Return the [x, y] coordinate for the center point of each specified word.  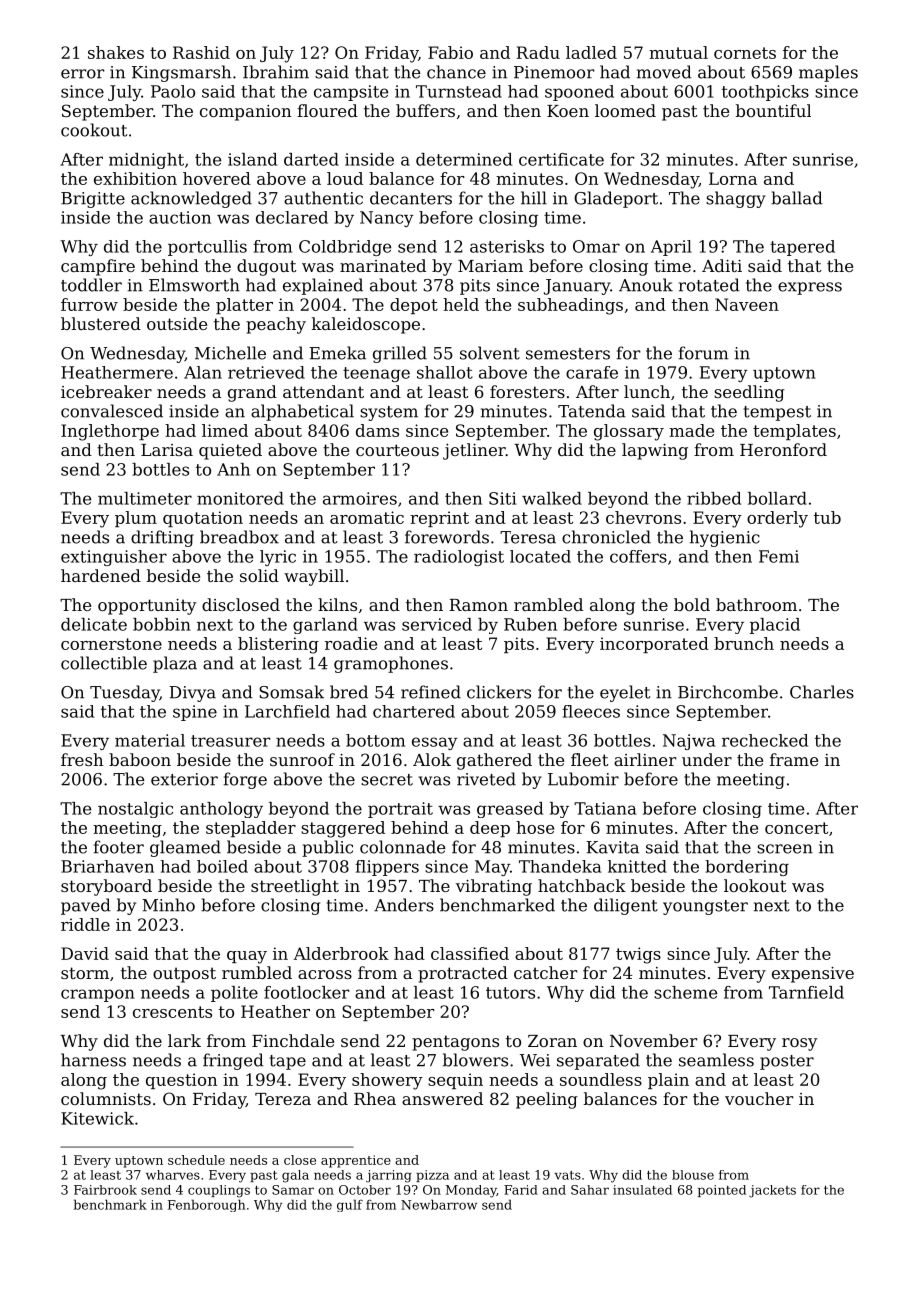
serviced [437, 624]
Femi [779, 556]
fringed [233, 1061]
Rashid [201, 52]
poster [787, 1062]
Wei [535, 1060]
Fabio [450, 52]
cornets [745, 53]
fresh [82, 759]
